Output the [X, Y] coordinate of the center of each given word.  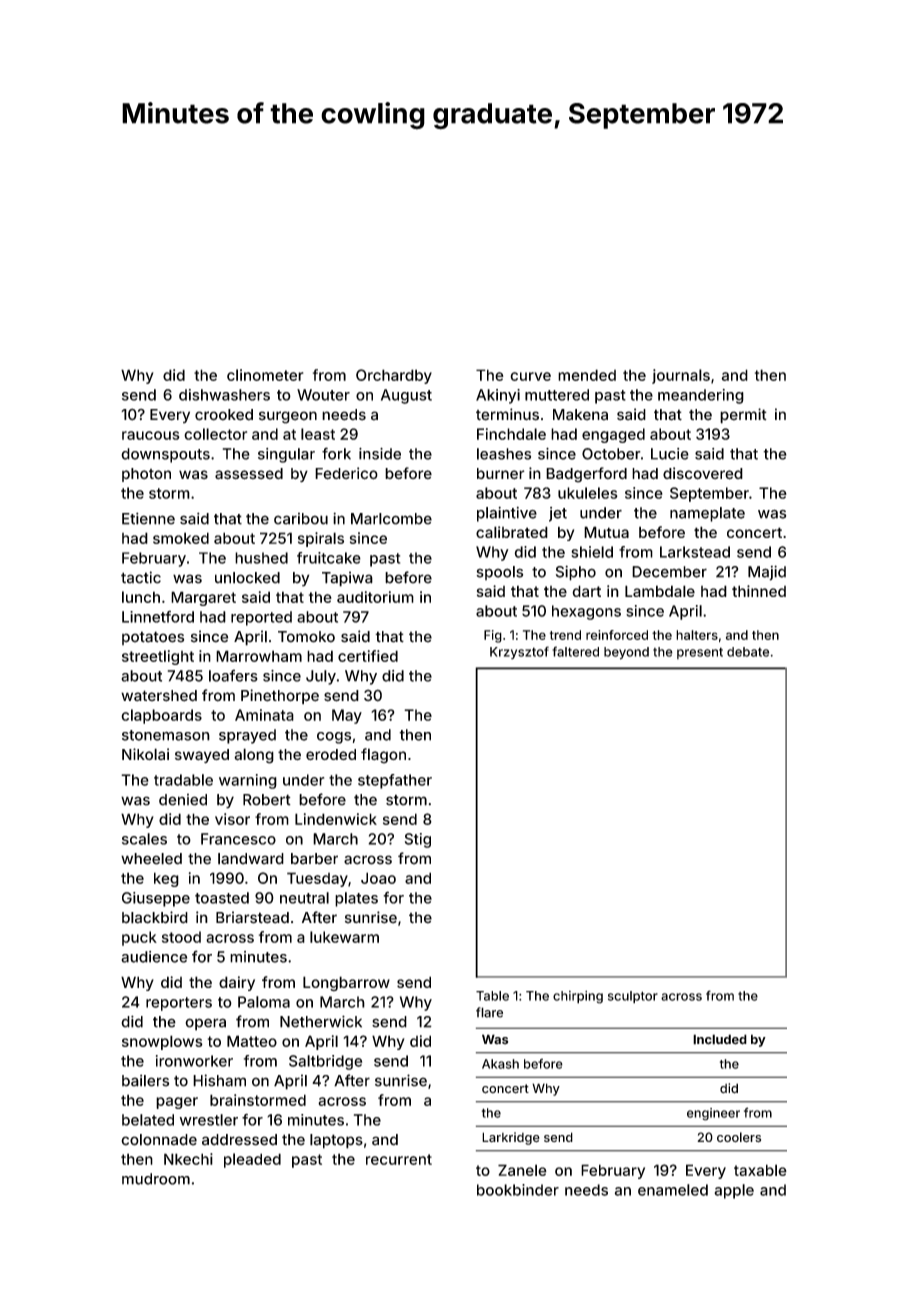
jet [558, 514]
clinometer [265, 375]
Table [492, 996]
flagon [383, 756]
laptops [336, 1141]
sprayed [247, 736]
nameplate [707, 514]
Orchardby [394, 376]
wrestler [209, 1120]
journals [681, 376]
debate [748, 652]
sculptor [633, 997]
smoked [181, 538]
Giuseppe [156, 899]
